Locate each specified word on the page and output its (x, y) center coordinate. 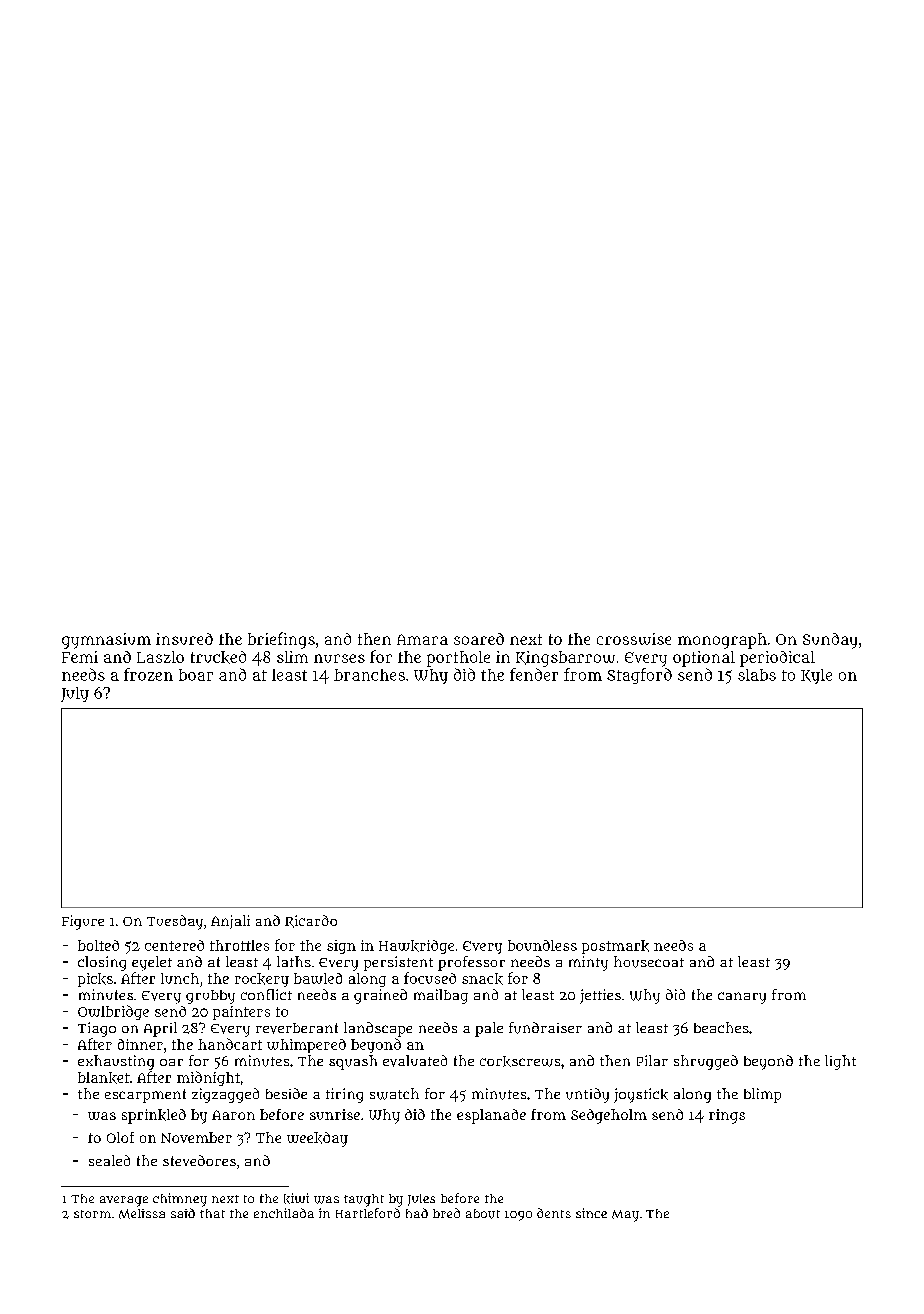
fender (534, 674)
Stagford (639, 676)
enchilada (284, 1213)
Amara (422, 639)
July (75, 694)
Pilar (652, 1060)
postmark (615, 947)
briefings (281, 640)
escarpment (145, 1096)
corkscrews (520, 1061)
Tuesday (175, 922)
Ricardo (311, 921)
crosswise (634, 639)
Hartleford (368, 1213)
